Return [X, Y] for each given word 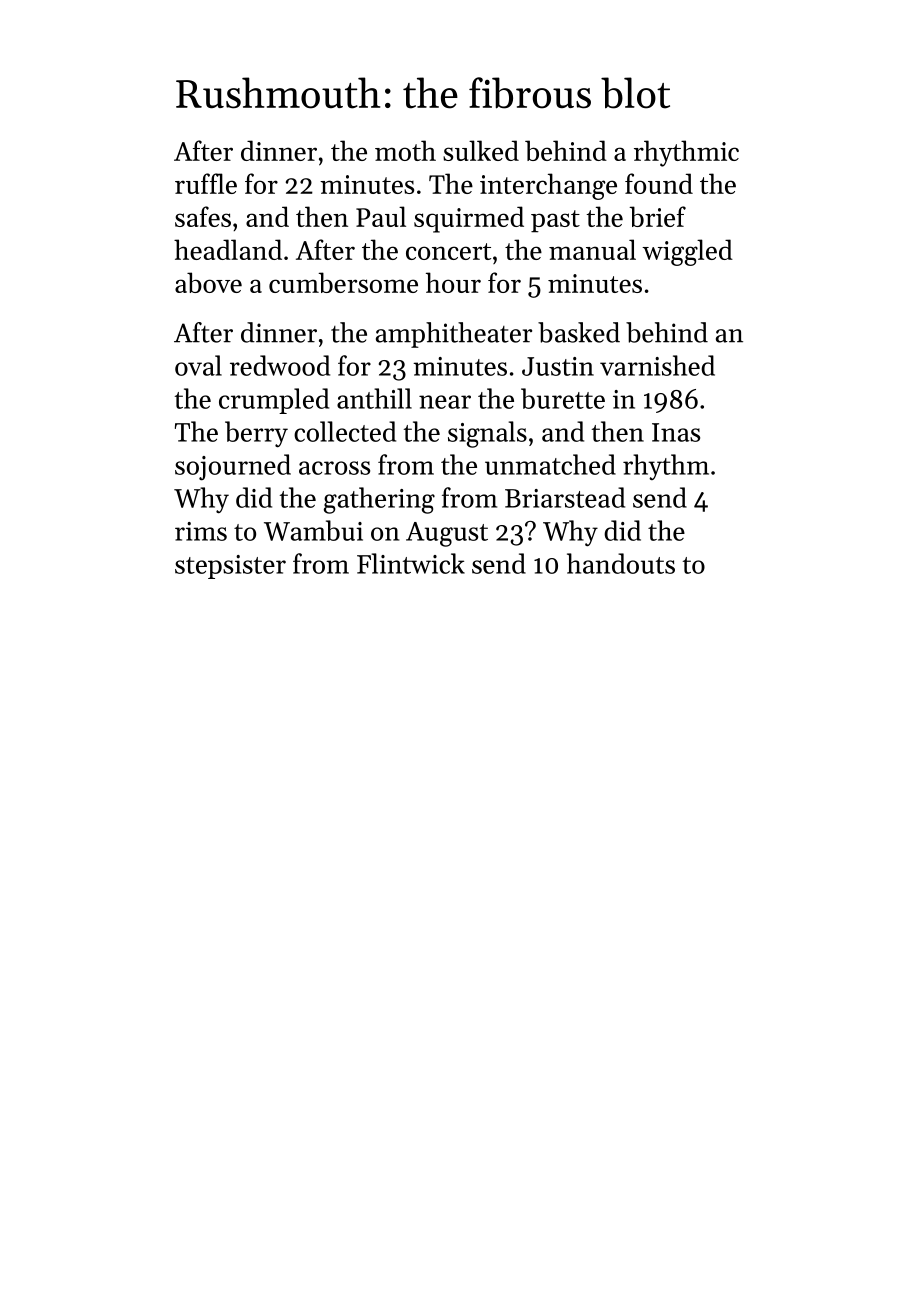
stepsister [230, 567]
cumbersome [343, 282]
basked [579, 332]
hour [453, 282]
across [334, 468]
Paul [381, 216]
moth [405, 150]
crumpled [274, 401]
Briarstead [565, 497]
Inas [676, 432]
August [447, 534]
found [659, 183]
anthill [374, 398]
